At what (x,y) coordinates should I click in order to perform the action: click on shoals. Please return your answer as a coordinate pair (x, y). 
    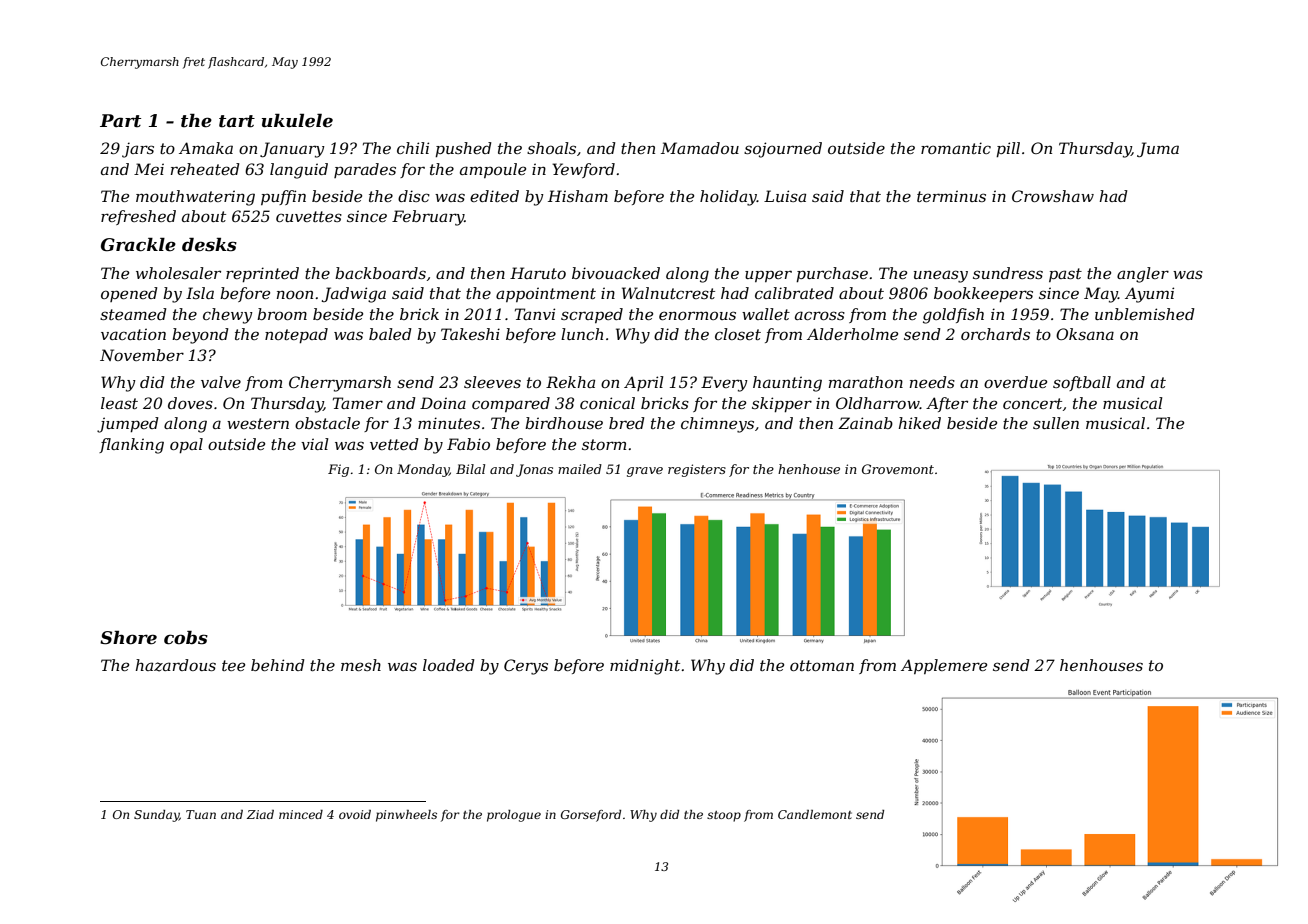
    Looking at the image, I should click on (551, 148).
